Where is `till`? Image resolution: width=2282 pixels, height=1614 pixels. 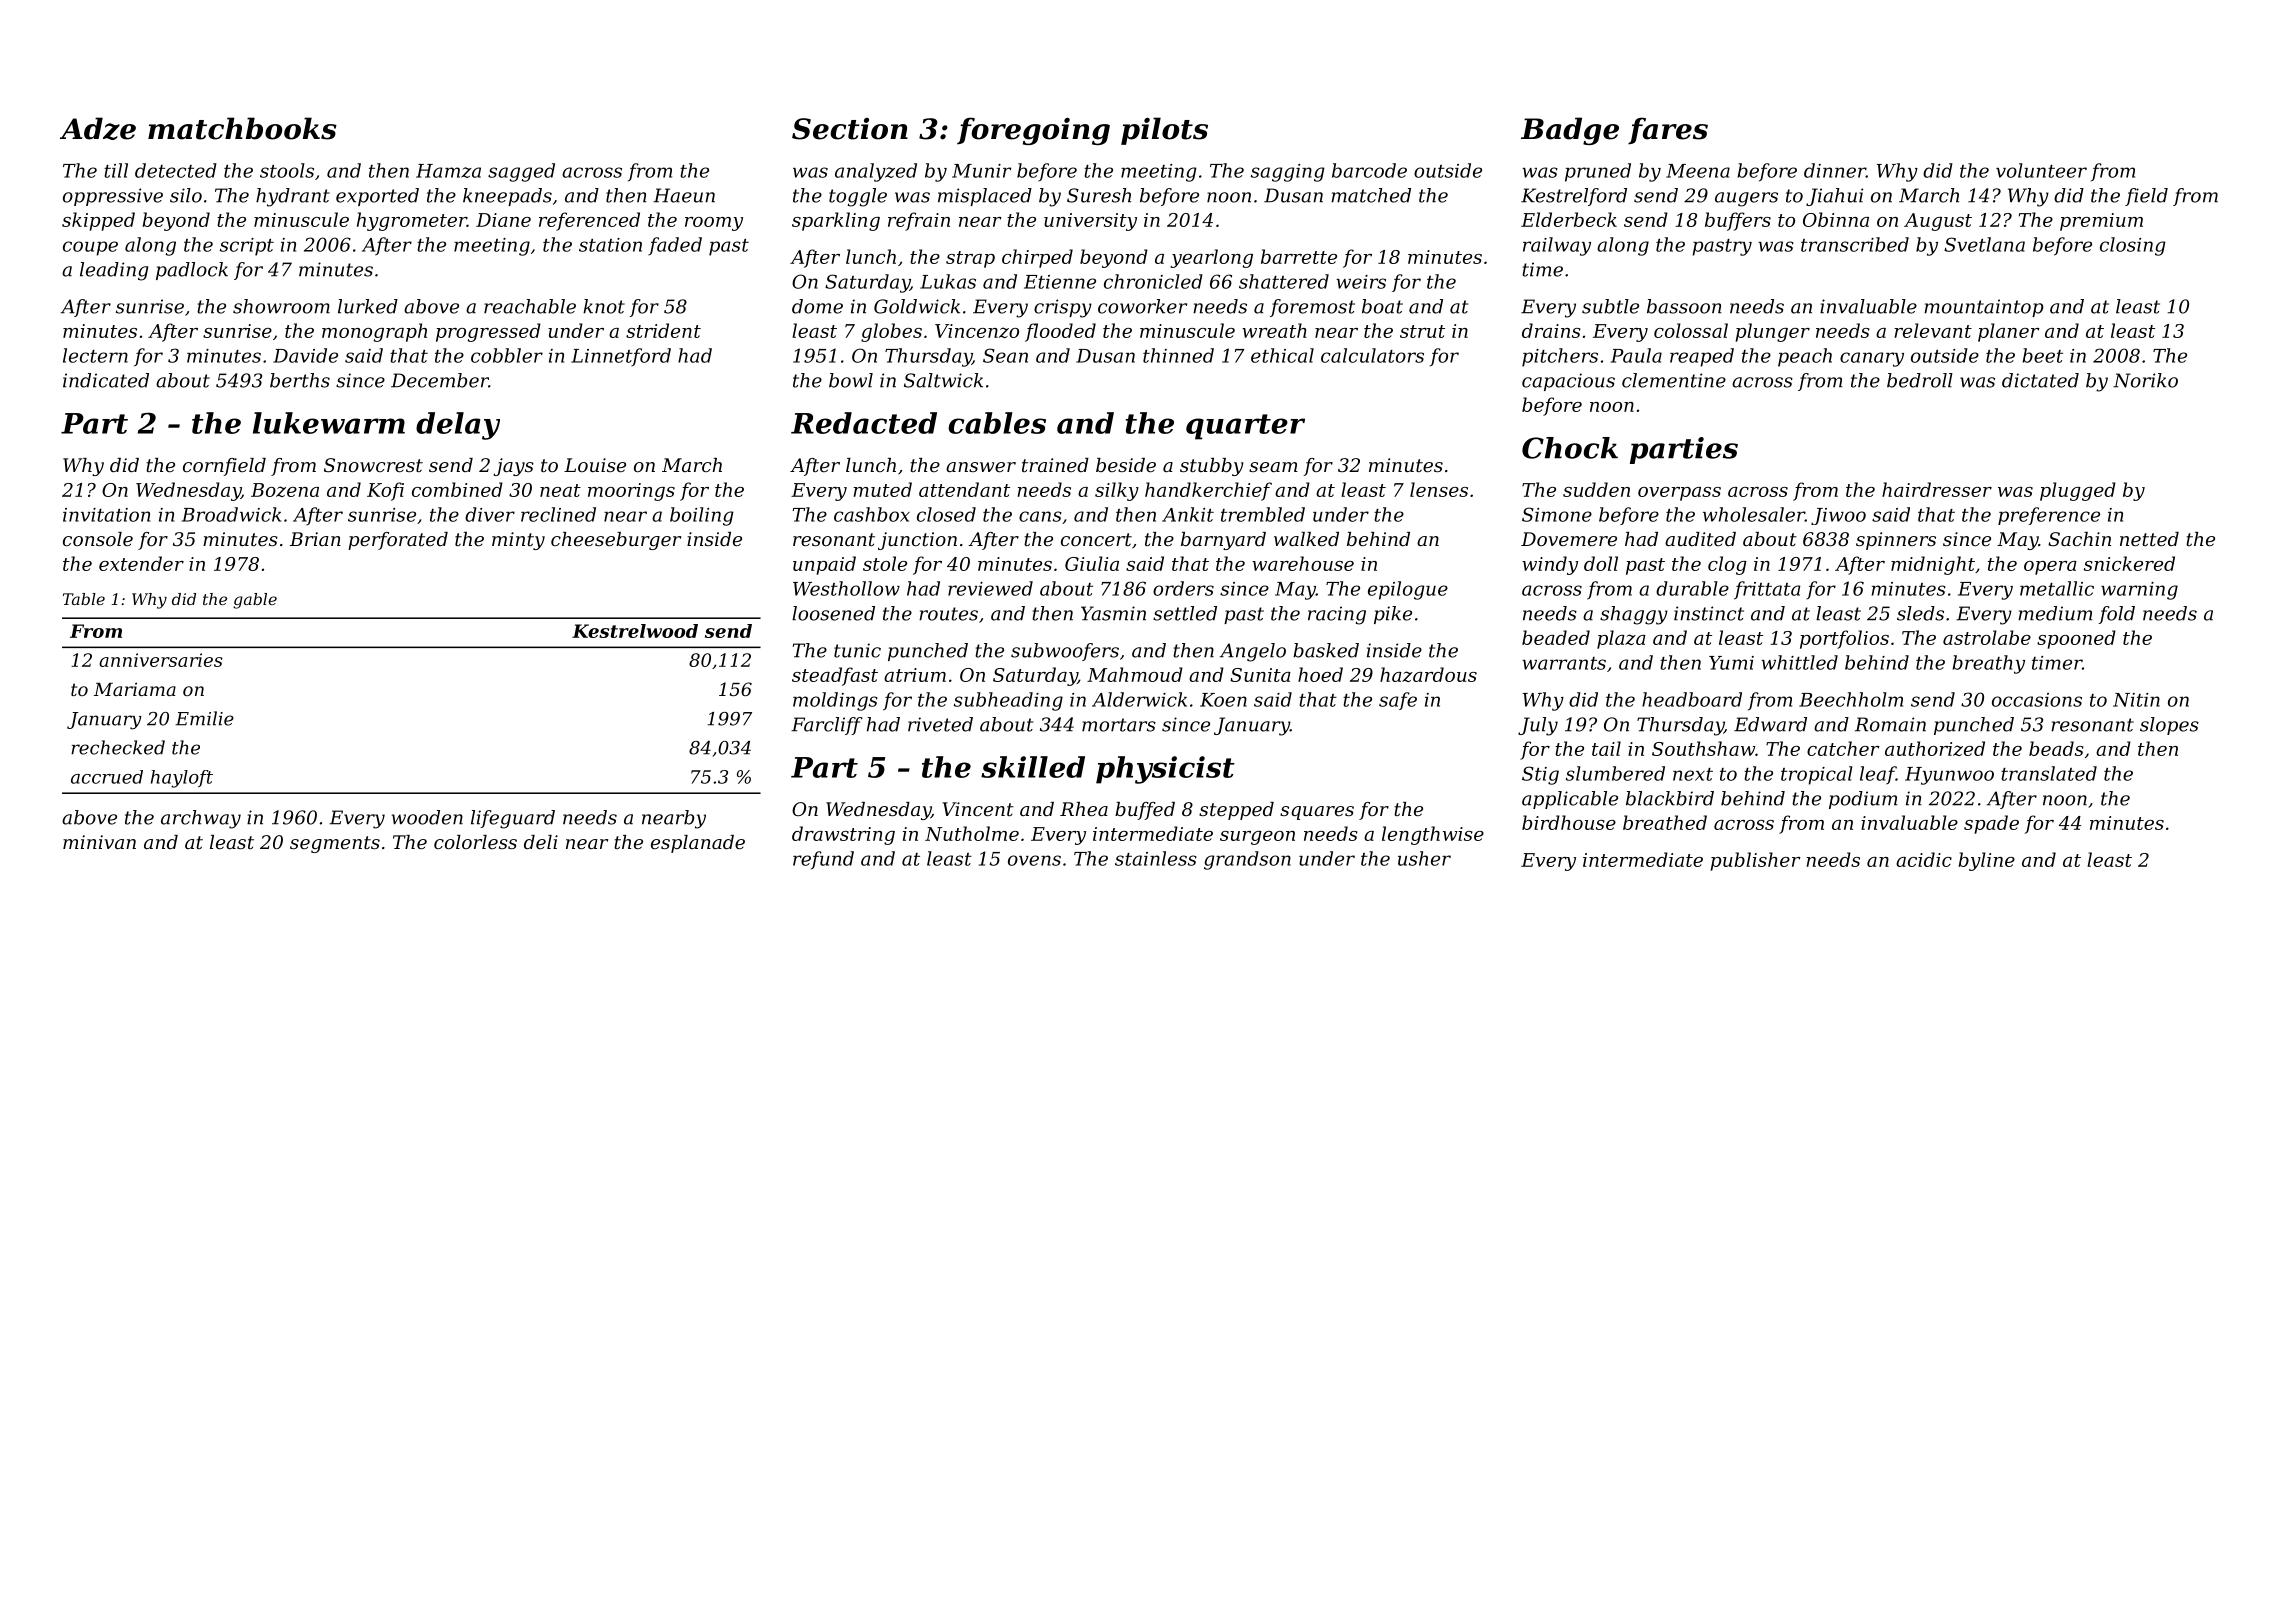 till is located at coordinates (116, 170).
